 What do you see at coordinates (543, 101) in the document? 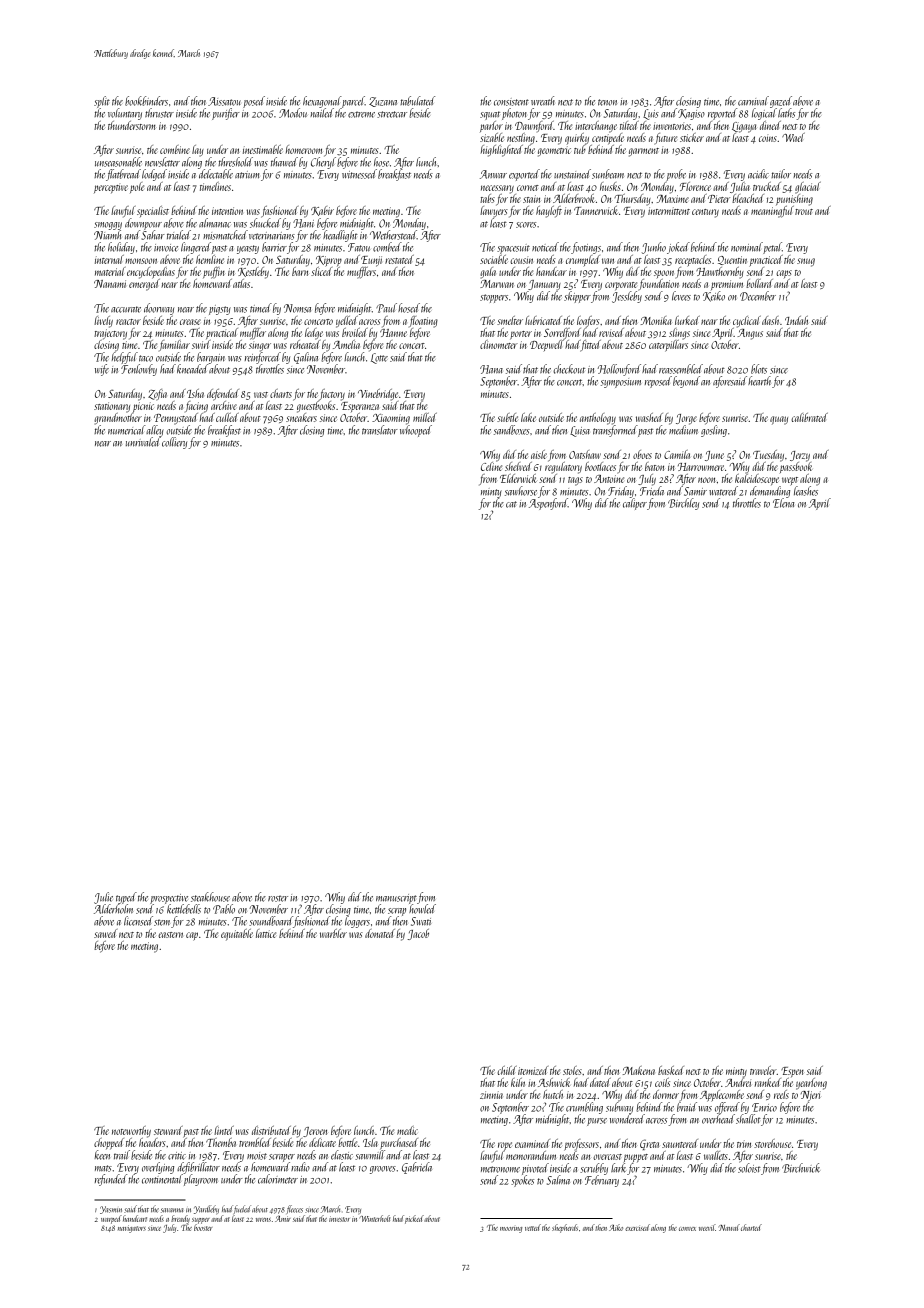
I see `wreath` at bounding box center [543, 101].
